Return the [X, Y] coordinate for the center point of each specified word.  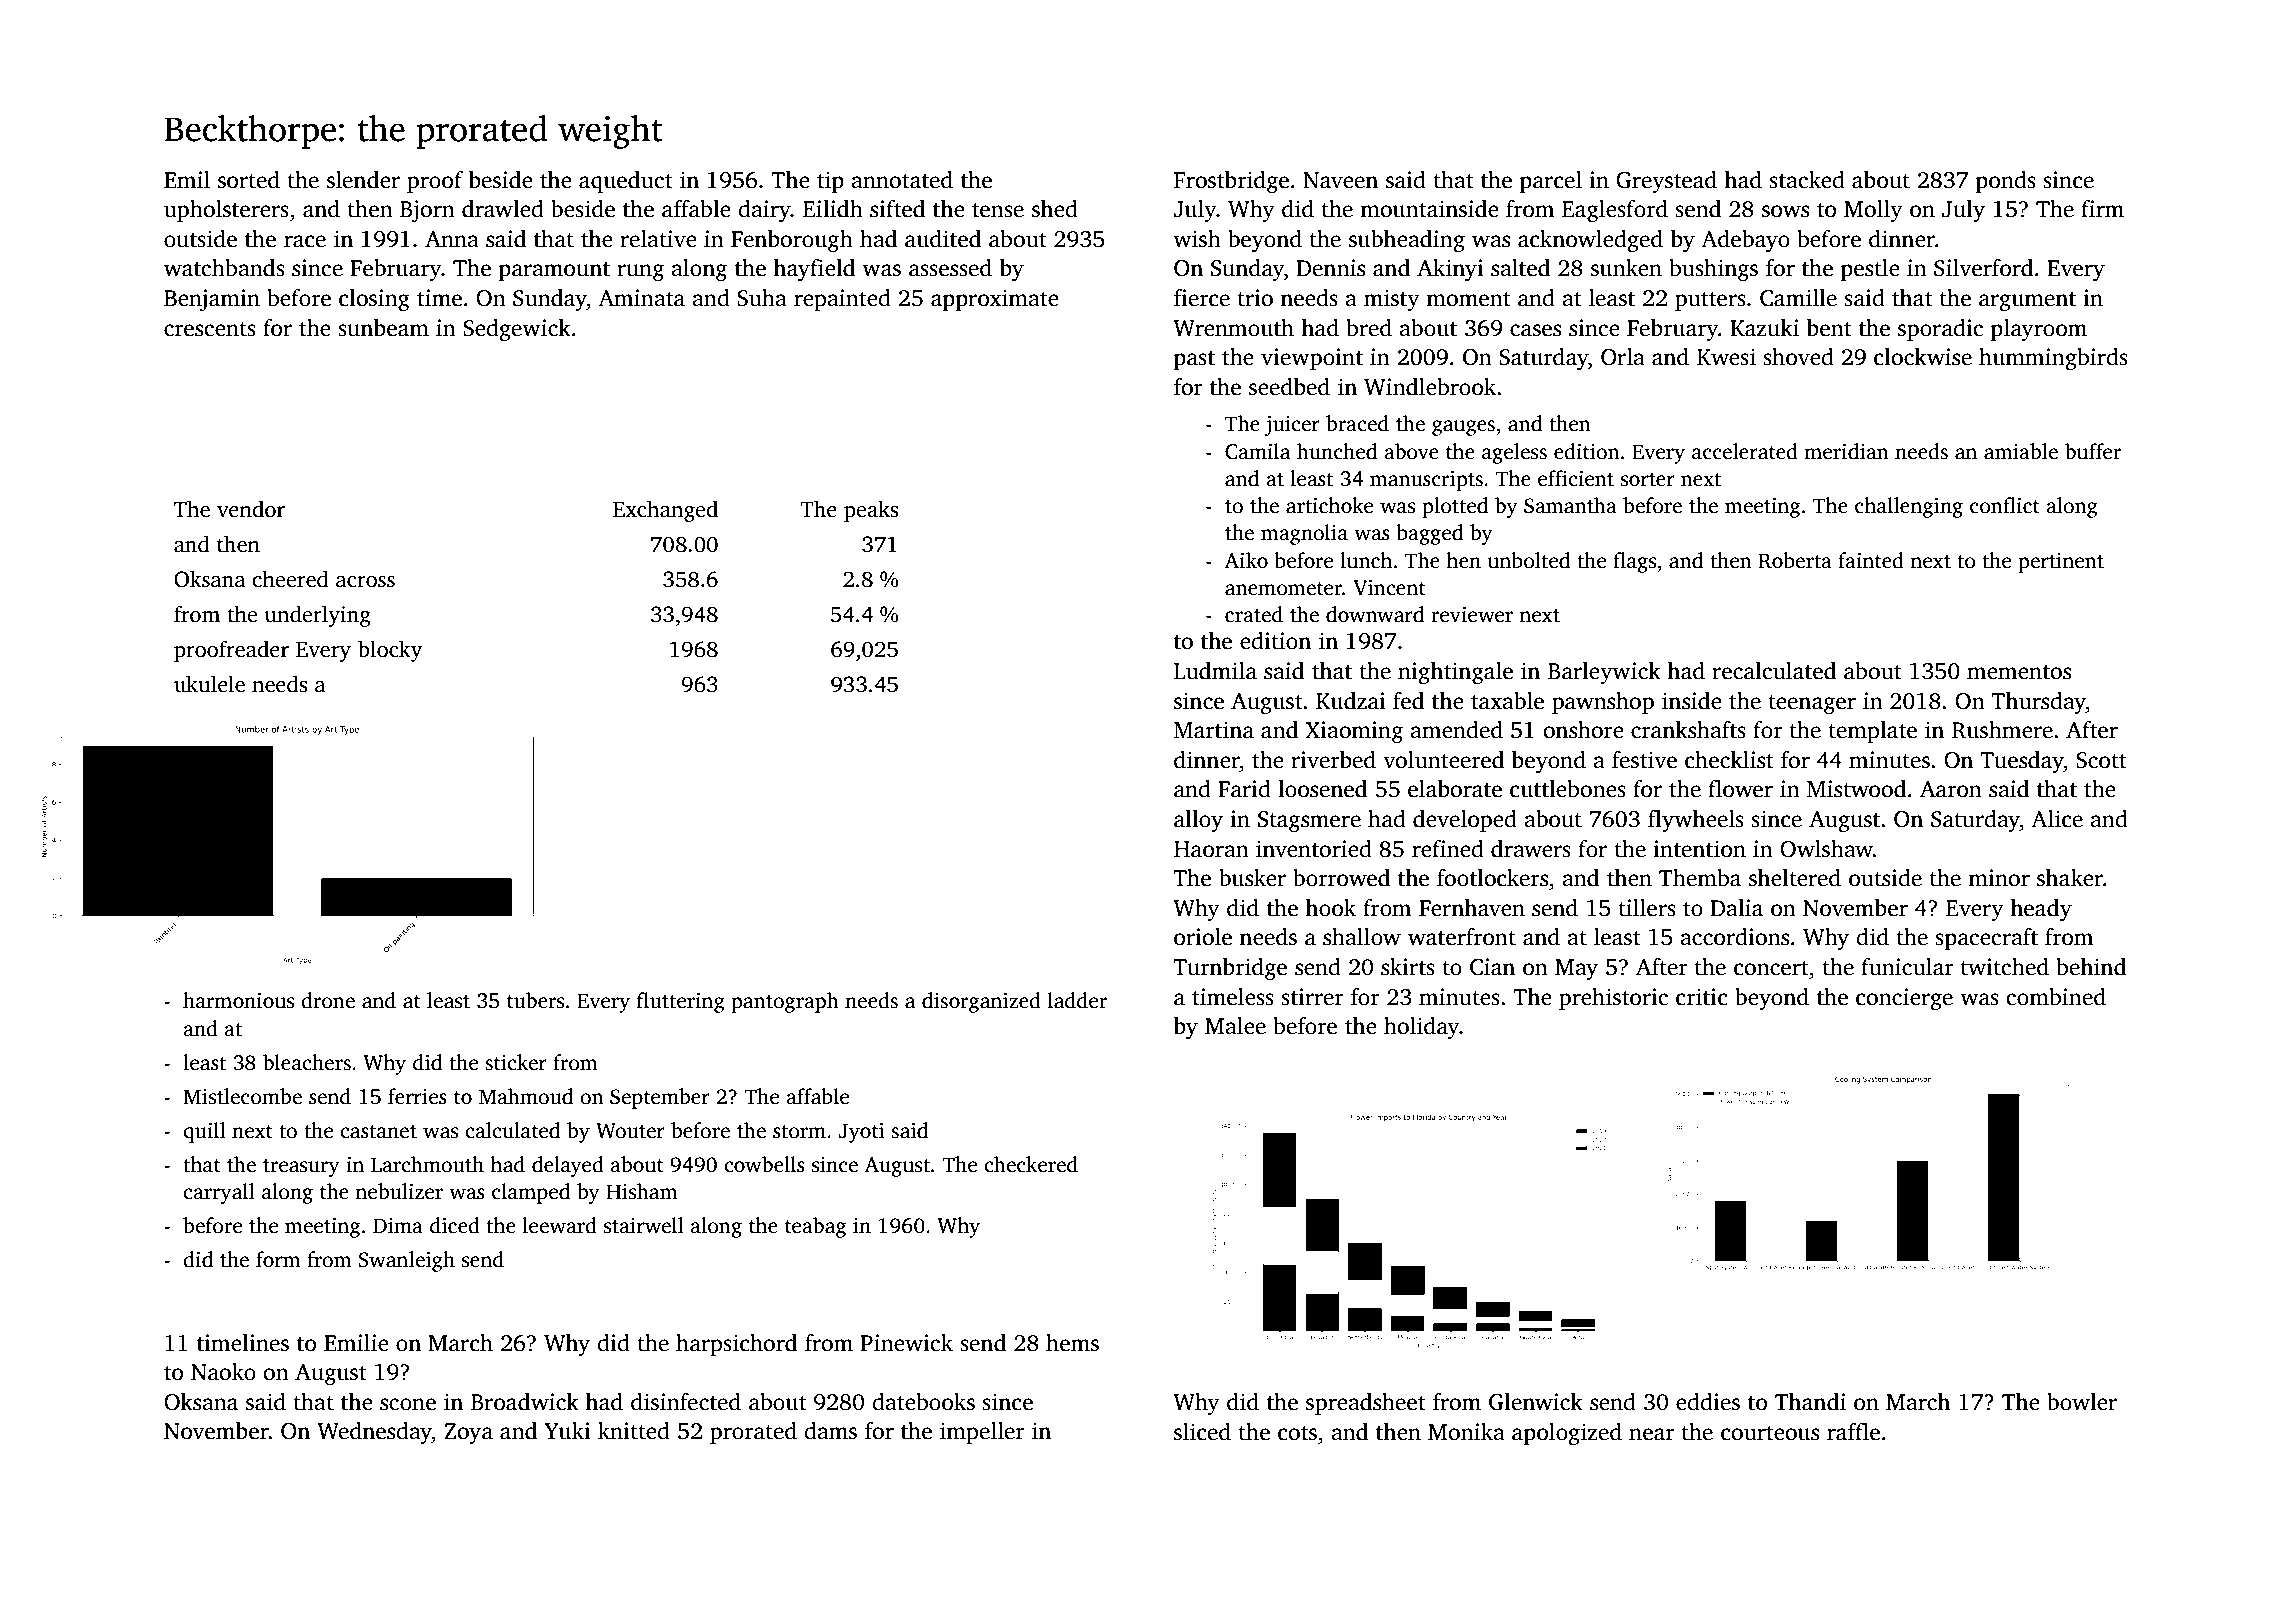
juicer [1292, 426]
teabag [815, 1227]
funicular [1907, 967]
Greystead [1666, 182]
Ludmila [1215, 671]
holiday [1422, 1028]
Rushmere [2002, 730]
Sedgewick [517, 330]
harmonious [238, 1000]
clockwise [1923, 357]
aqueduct [626, 182]
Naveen [1340, 180]
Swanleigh [406, 1261]
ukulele [209, 684]
